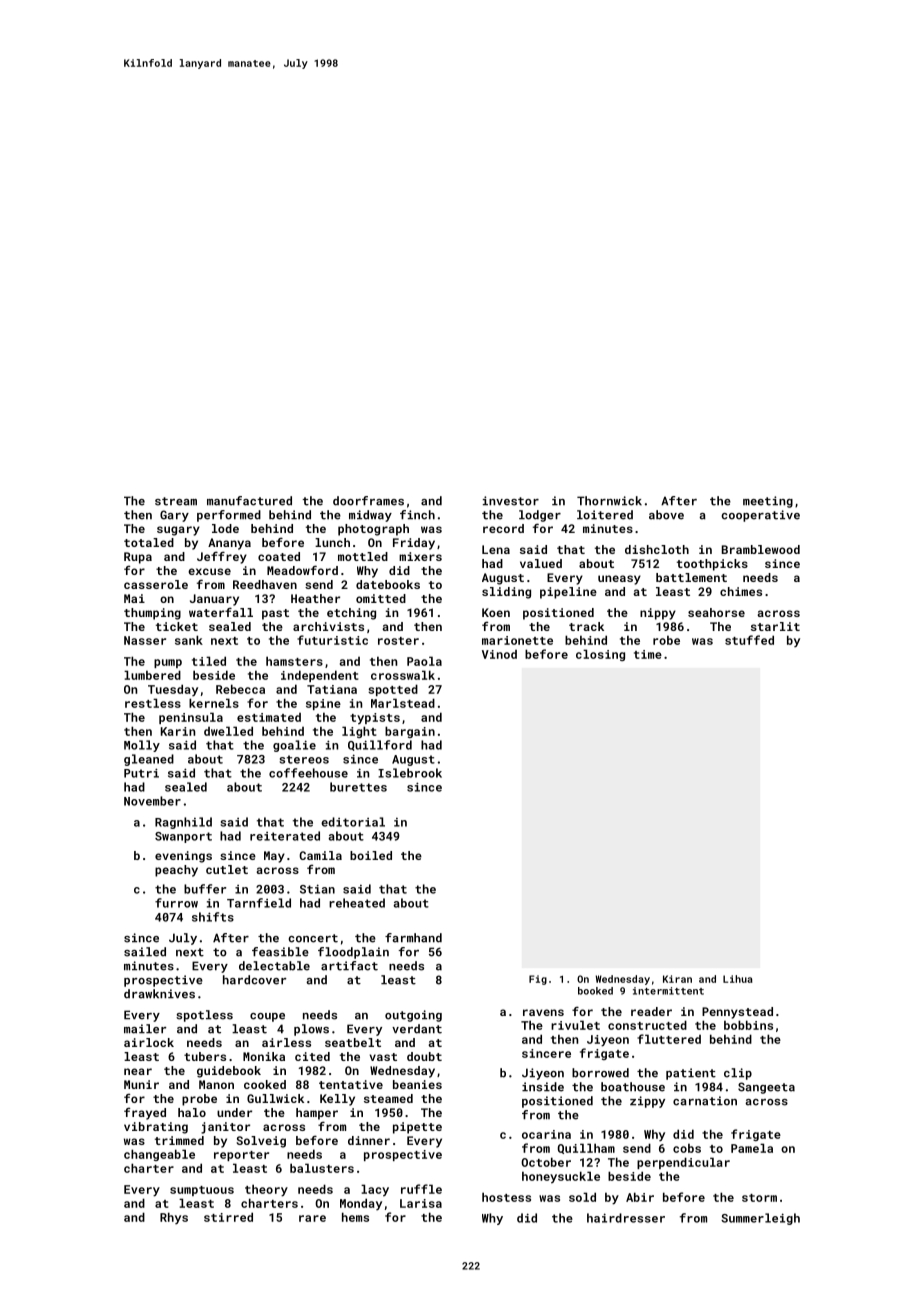 The image size is (924, 1308). I want to click on concert, so click(313, 938).
